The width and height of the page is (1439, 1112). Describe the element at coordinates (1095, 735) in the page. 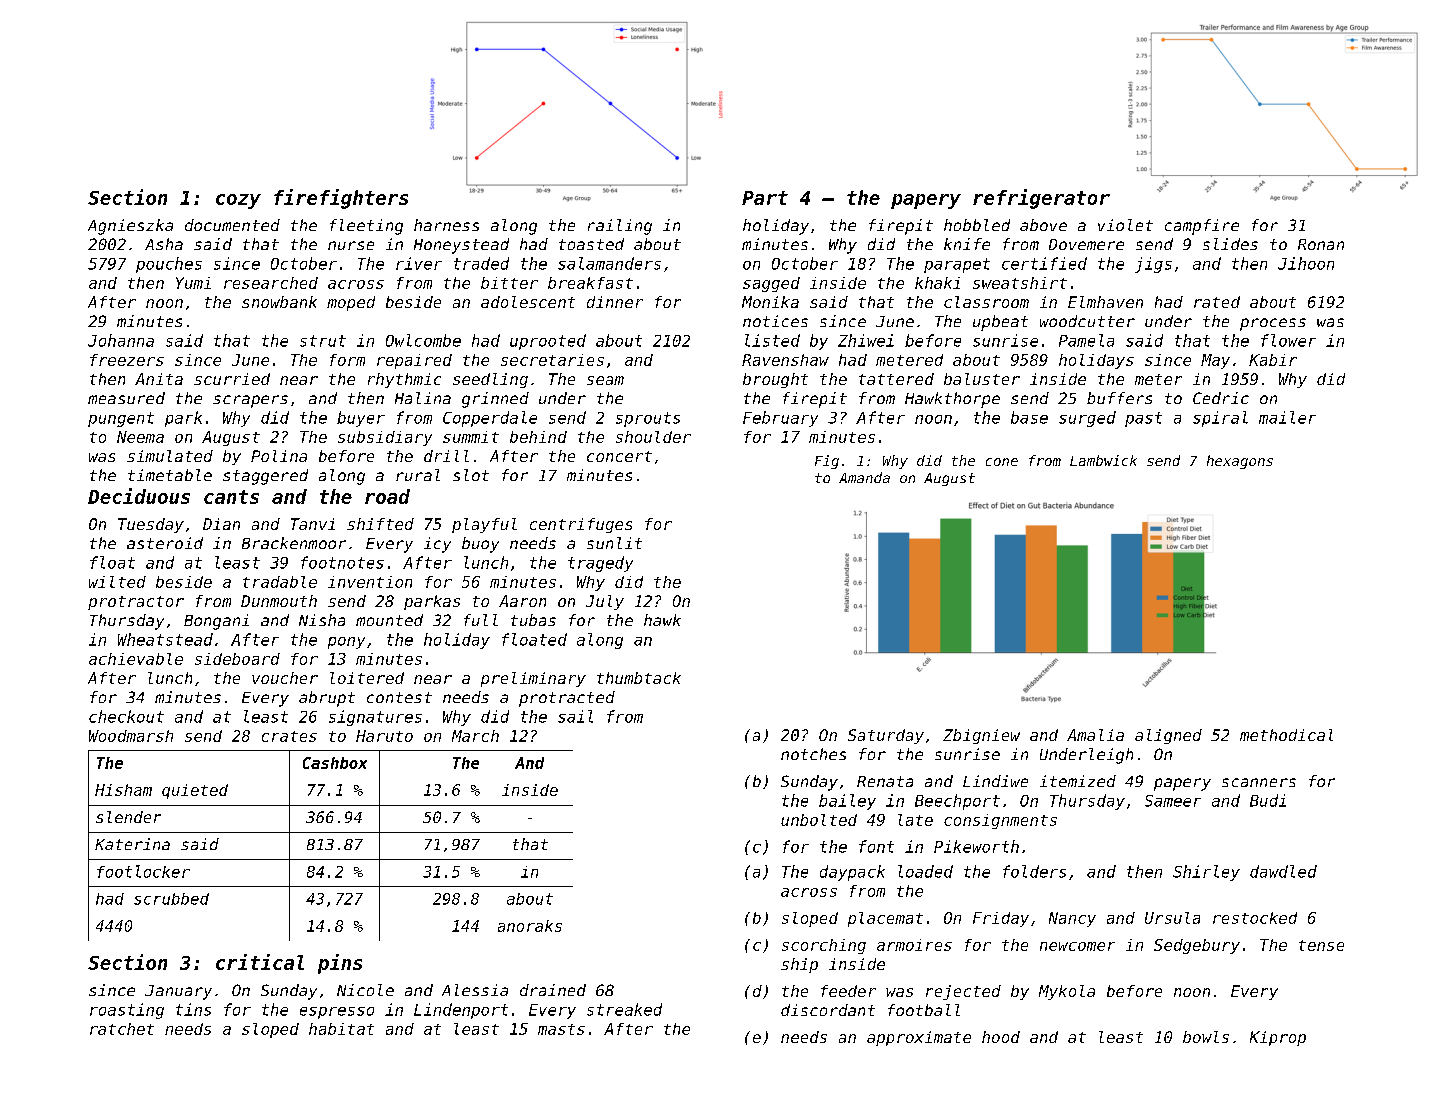

I see `Amalia` at that location.
